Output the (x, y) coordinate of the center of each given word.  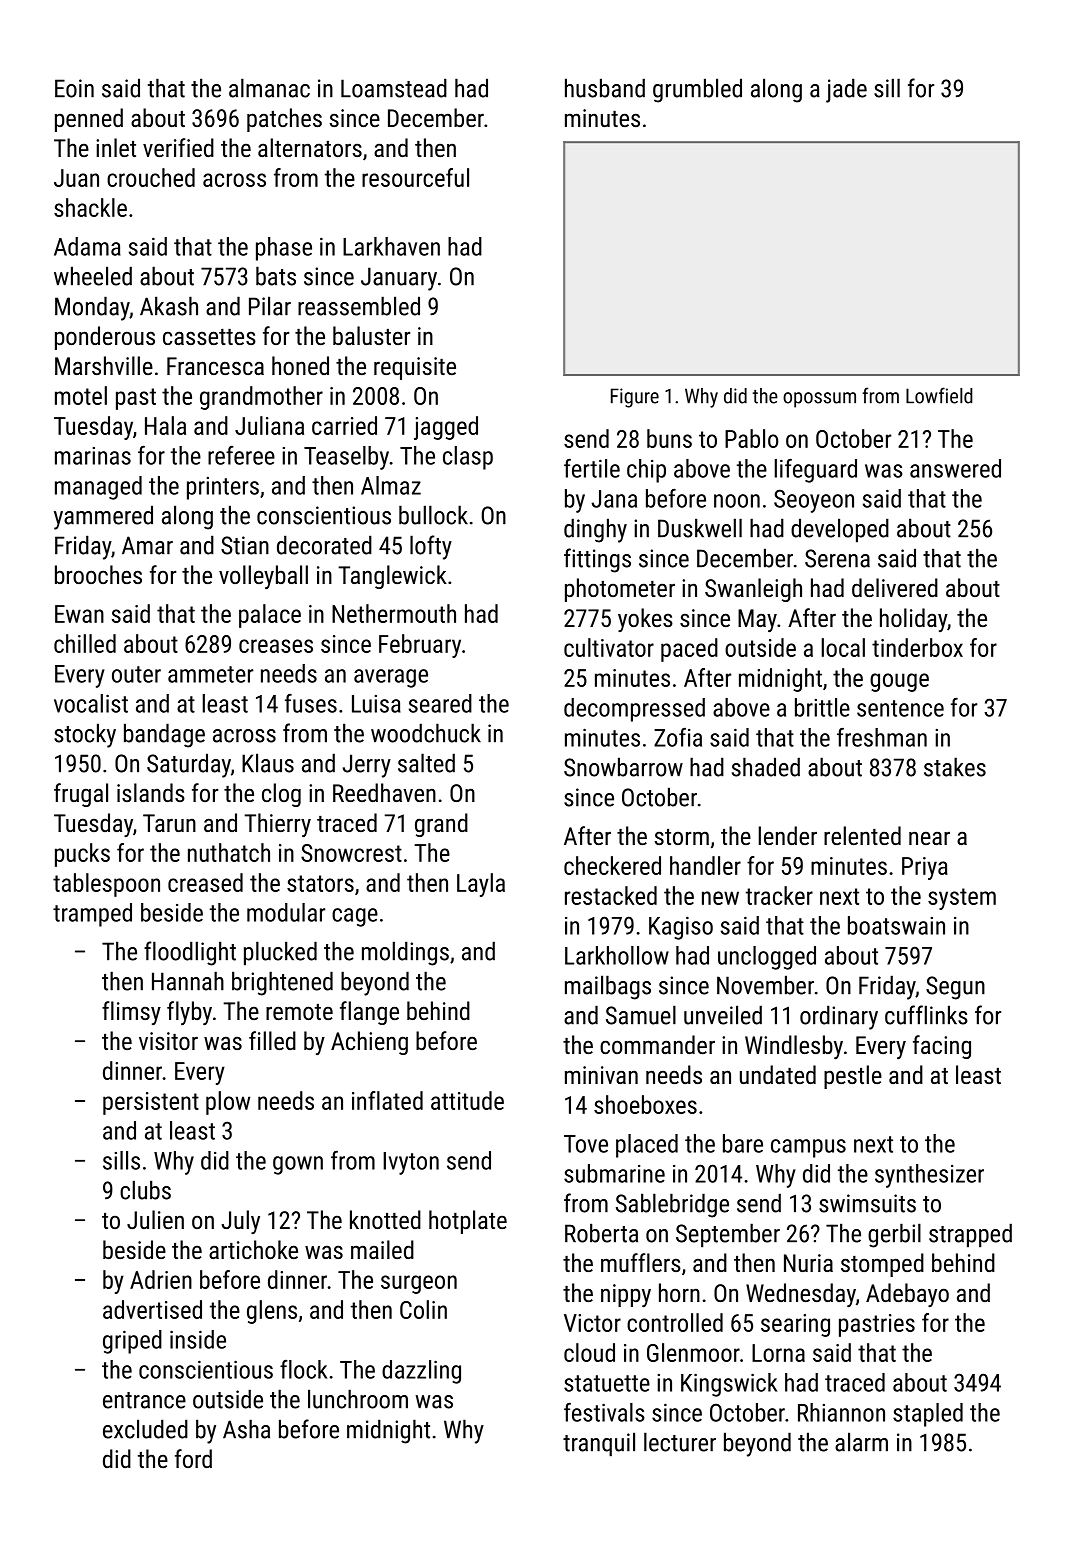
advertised (152, 1309)
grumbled (697, 90)
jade (846, 90)
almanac (269, 88)
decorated (324, 545)
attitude (467, 1100)
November (765, 985)
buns (669, 438)
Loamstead (394, 88)
